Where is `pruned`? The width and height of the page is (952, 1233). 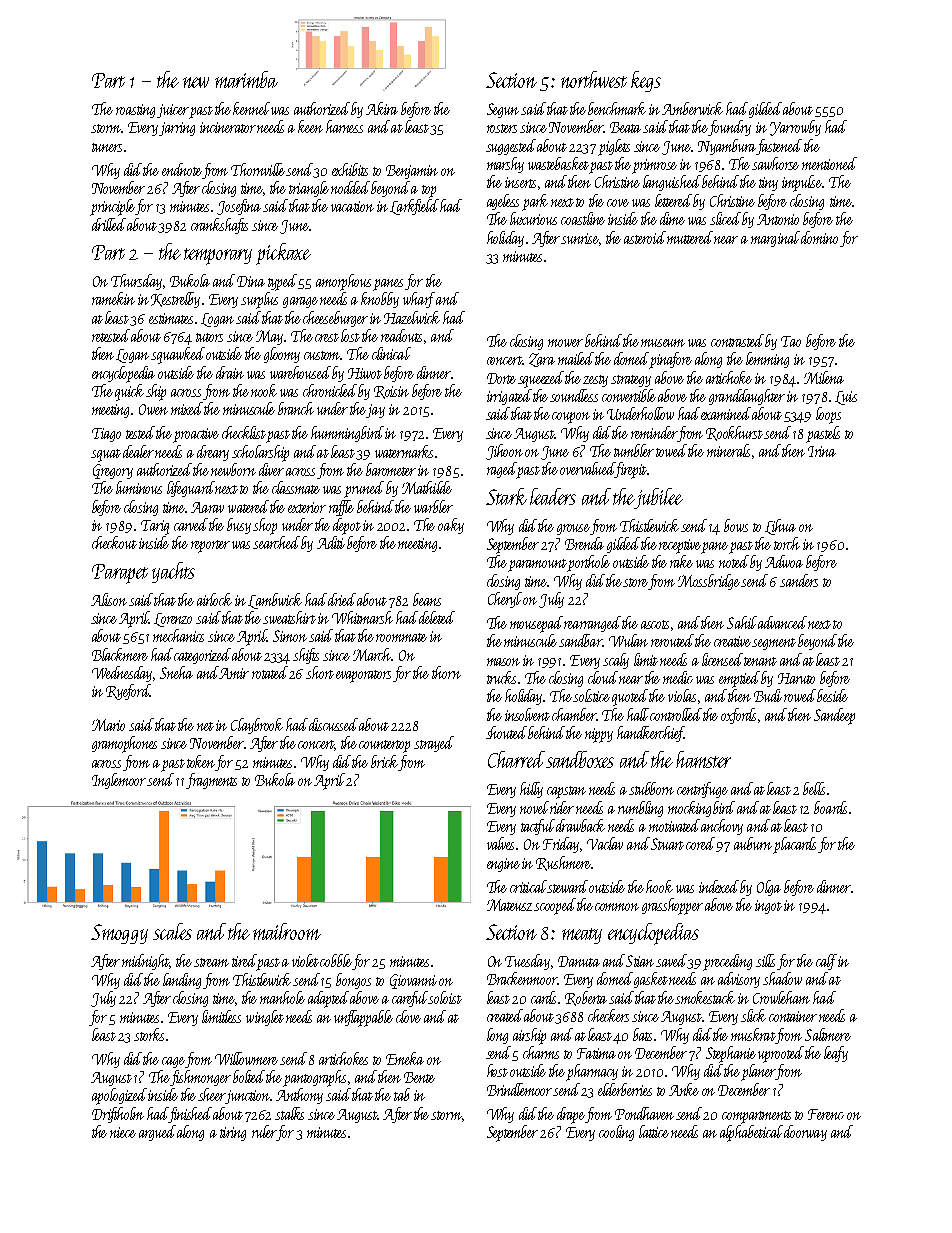 pruned is located at coordinates (364, 489).
